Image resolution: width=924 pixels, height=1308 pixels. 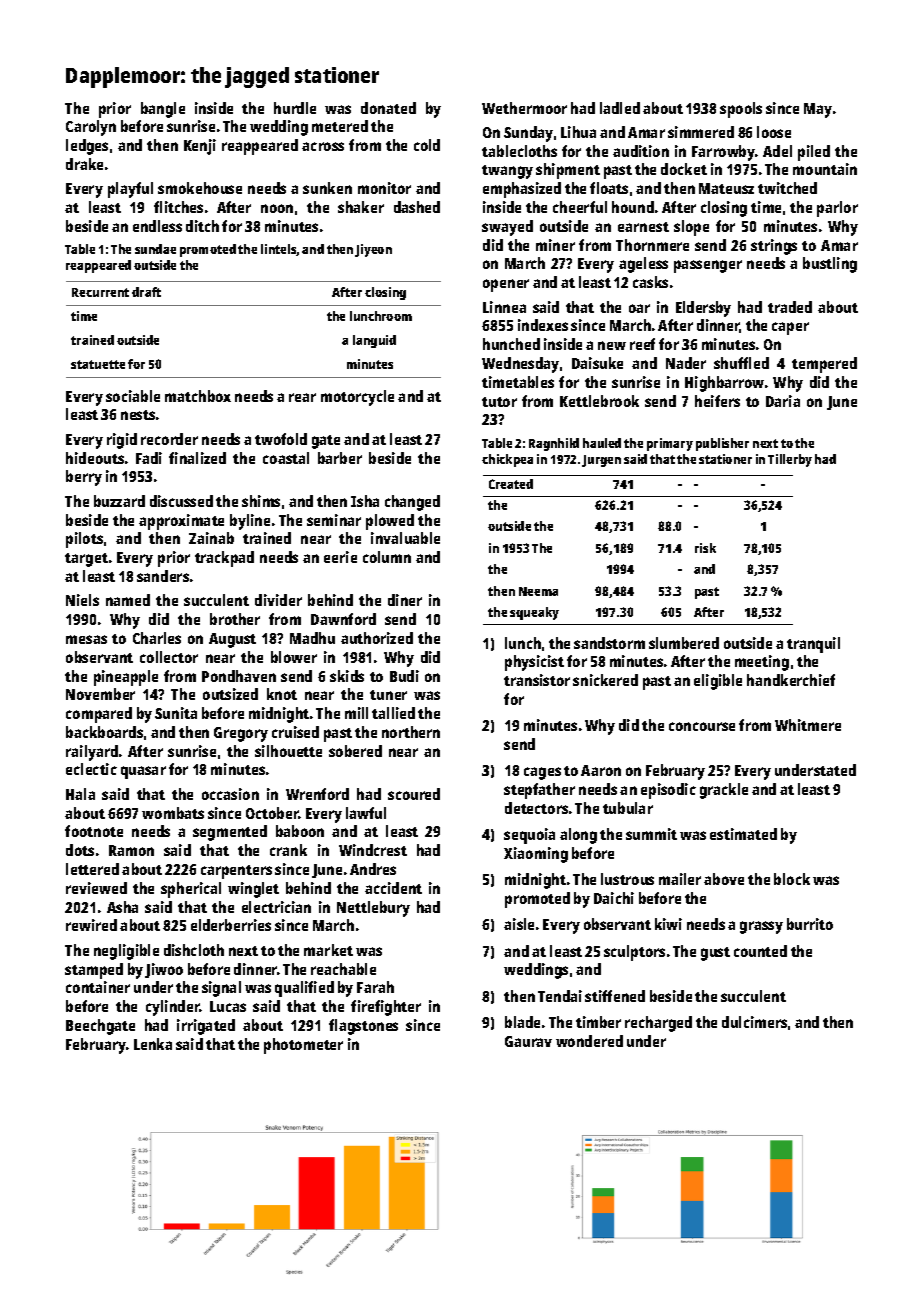 I want to click on kiwi, so click(x=668, y=924).
